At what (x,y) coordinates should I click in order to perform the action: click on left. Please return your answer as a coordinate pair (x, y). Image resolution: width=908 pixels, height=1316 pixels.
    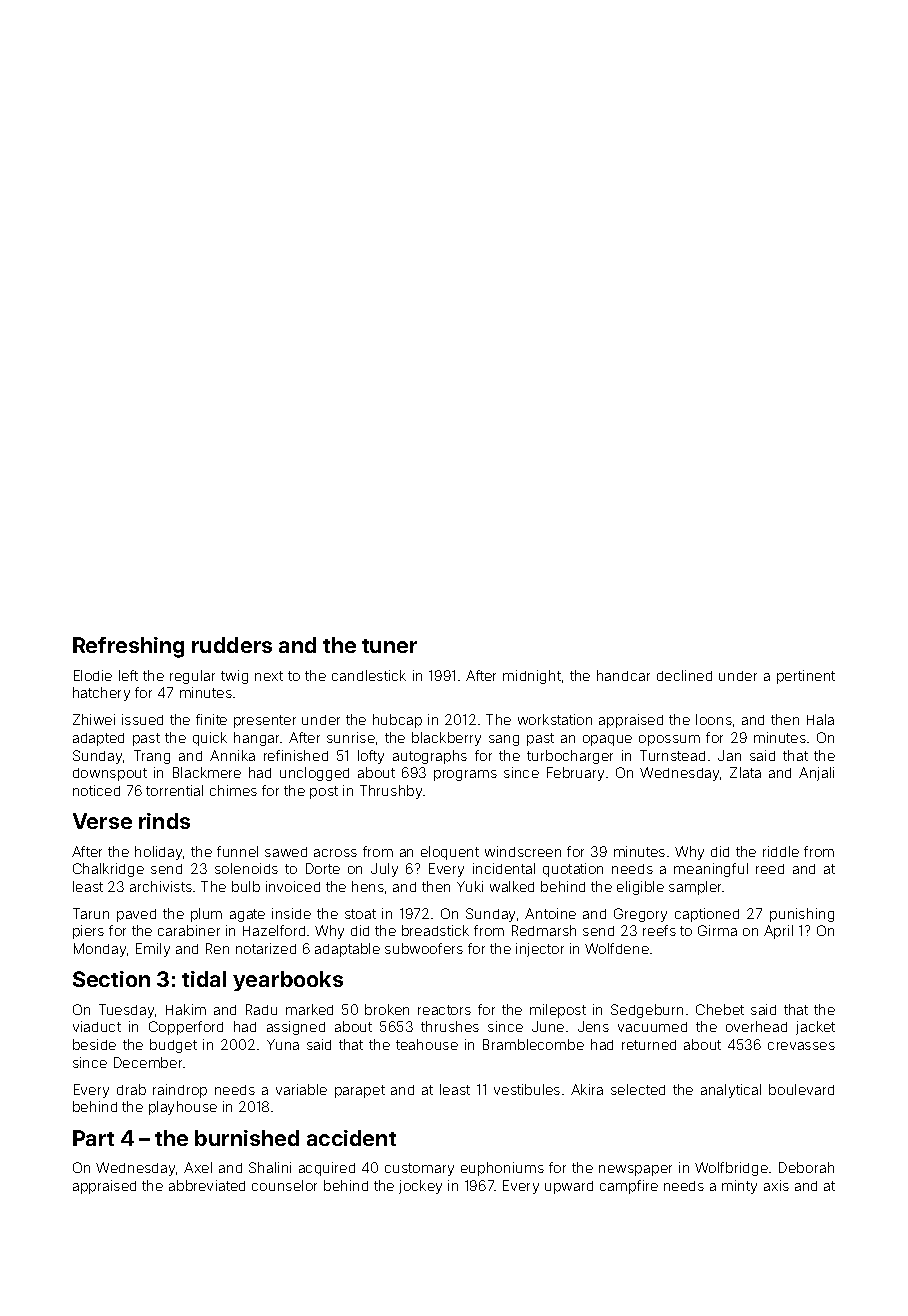
    Looking at the image, I should click on (128, 675).
